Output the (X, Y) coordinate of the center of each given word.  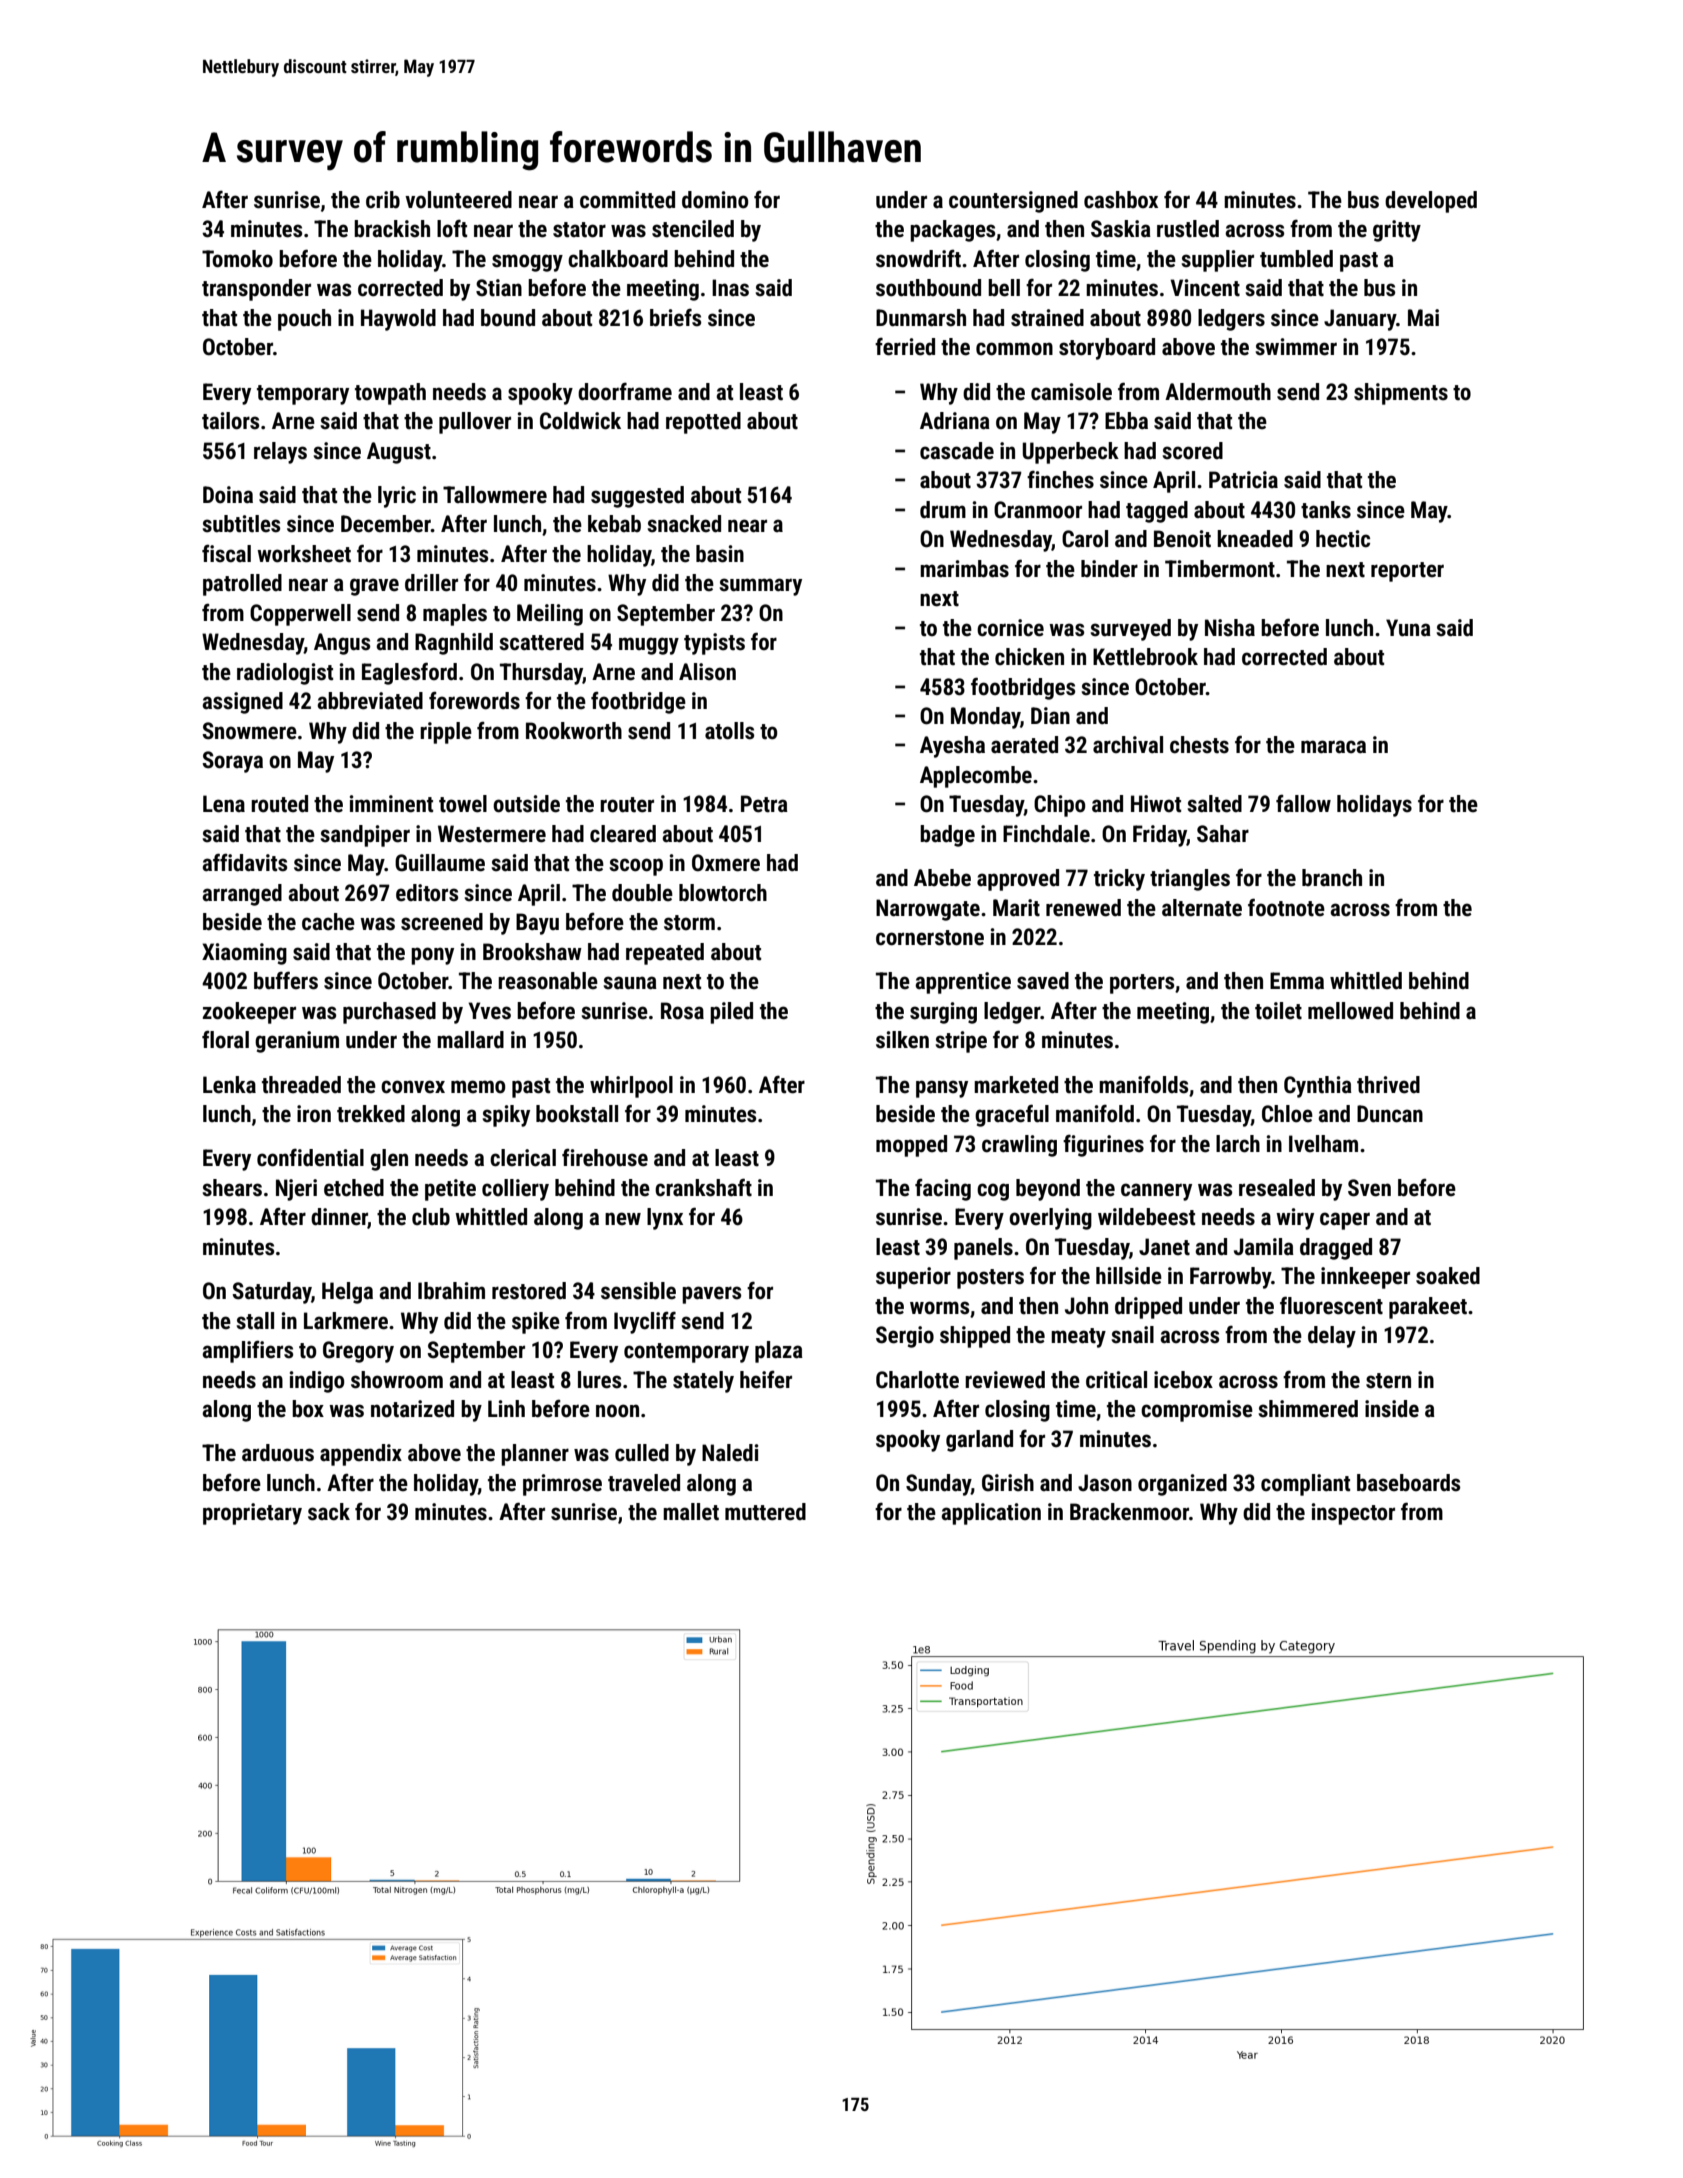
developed (1431, 202)
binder (1109, 569)
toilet (1278, 1011)
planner (535, 1455)
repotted (703, 423)
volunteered (458, 200)
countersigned (1013, 202)
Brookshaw (532, 952)
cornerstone (930, 938)
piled (731, 1013)
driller (431, 583)
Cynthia (1318, 1087)
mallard (470, 1040)
